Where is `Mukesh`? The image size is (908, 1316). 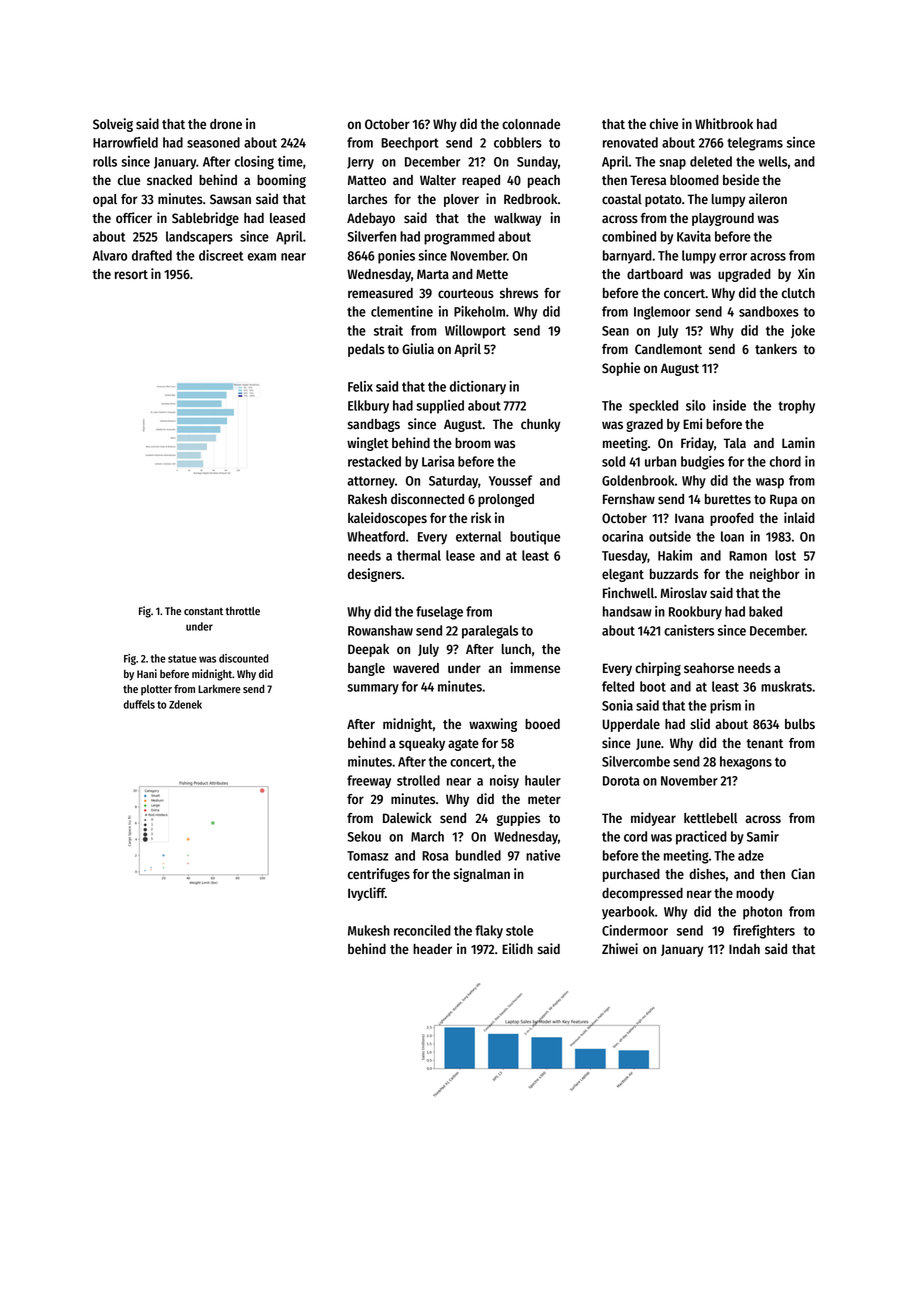 Mukesh is located at coordinates (369, 930).
